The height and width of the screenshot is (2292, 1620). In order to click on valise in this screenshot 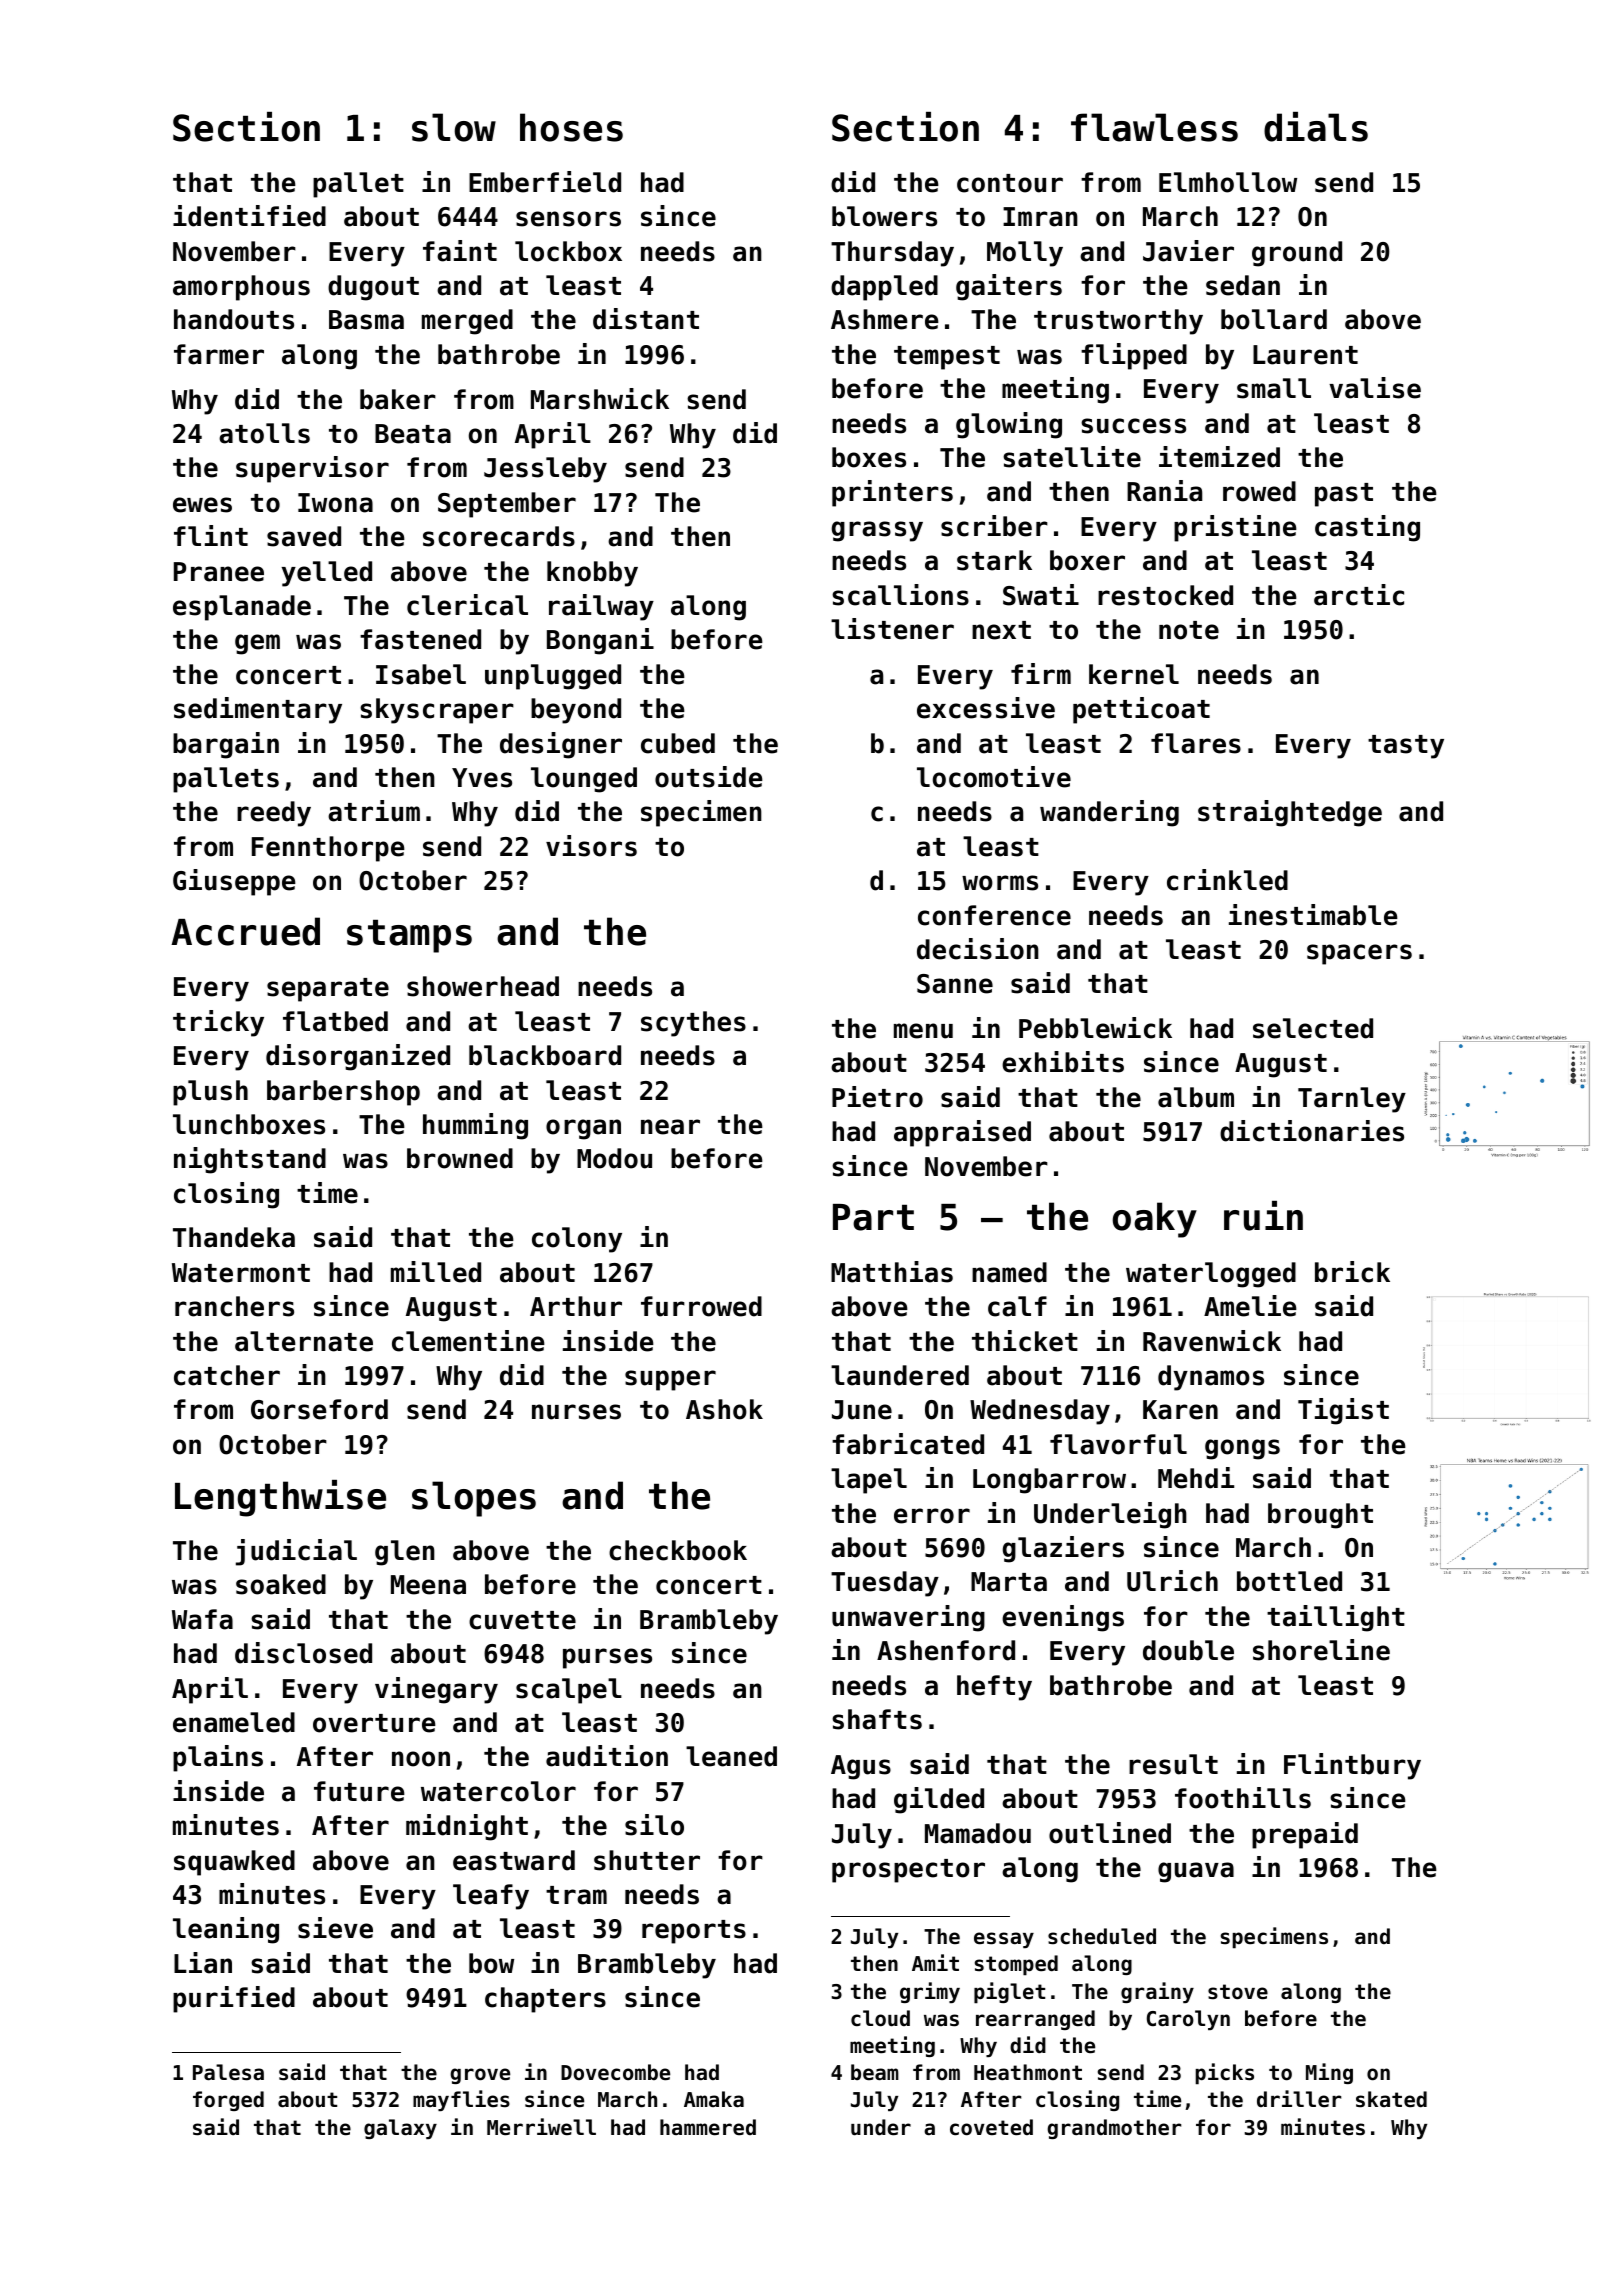, I will do `click(1375, 388)`.
